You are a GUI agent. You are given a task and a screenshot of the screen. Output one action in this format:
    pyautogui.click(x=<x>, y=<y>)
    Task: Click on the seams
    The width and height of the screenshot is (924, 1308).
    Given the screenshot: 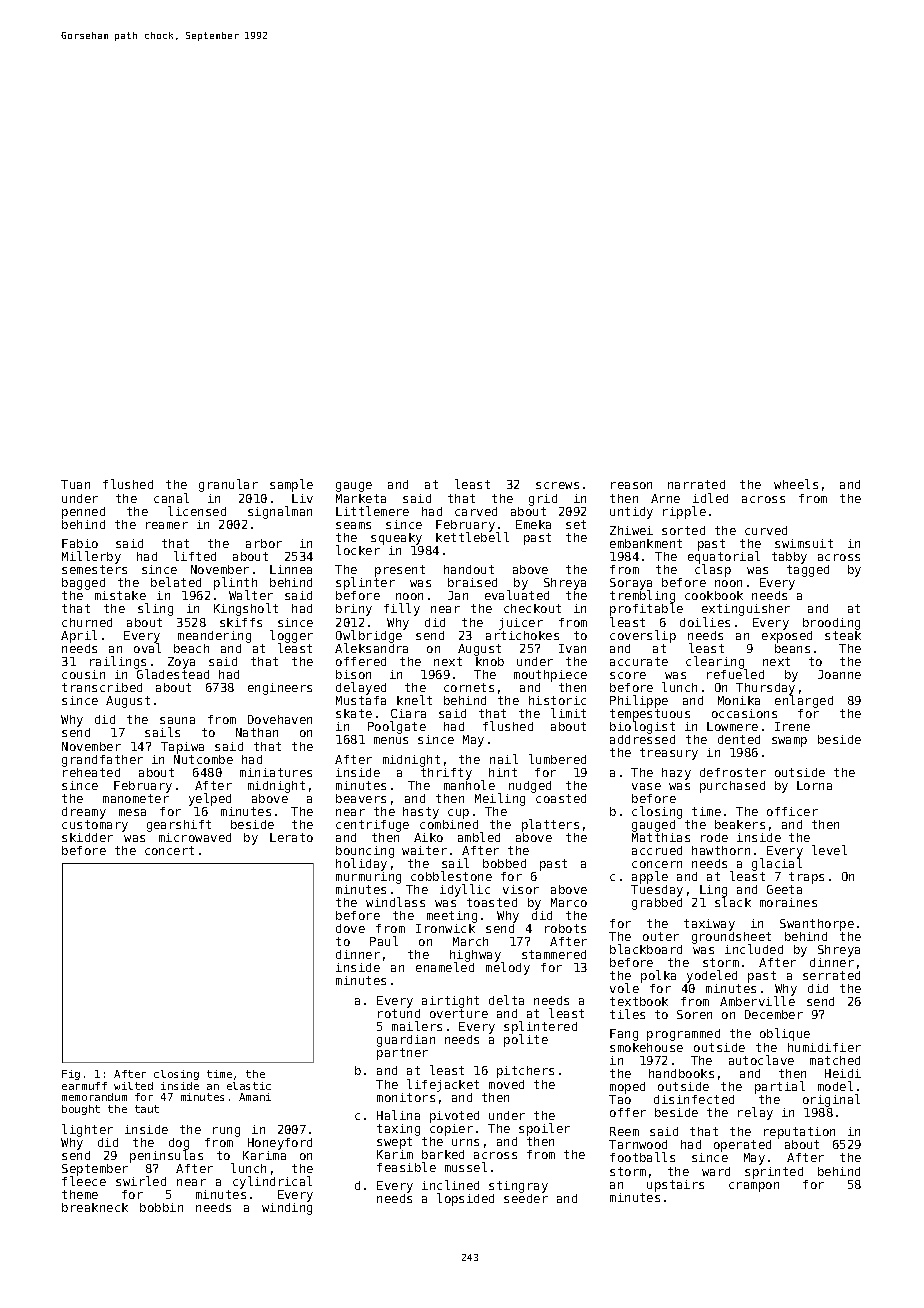 What is the action you would take?
    pyautogui.click(x=353, y=525)
